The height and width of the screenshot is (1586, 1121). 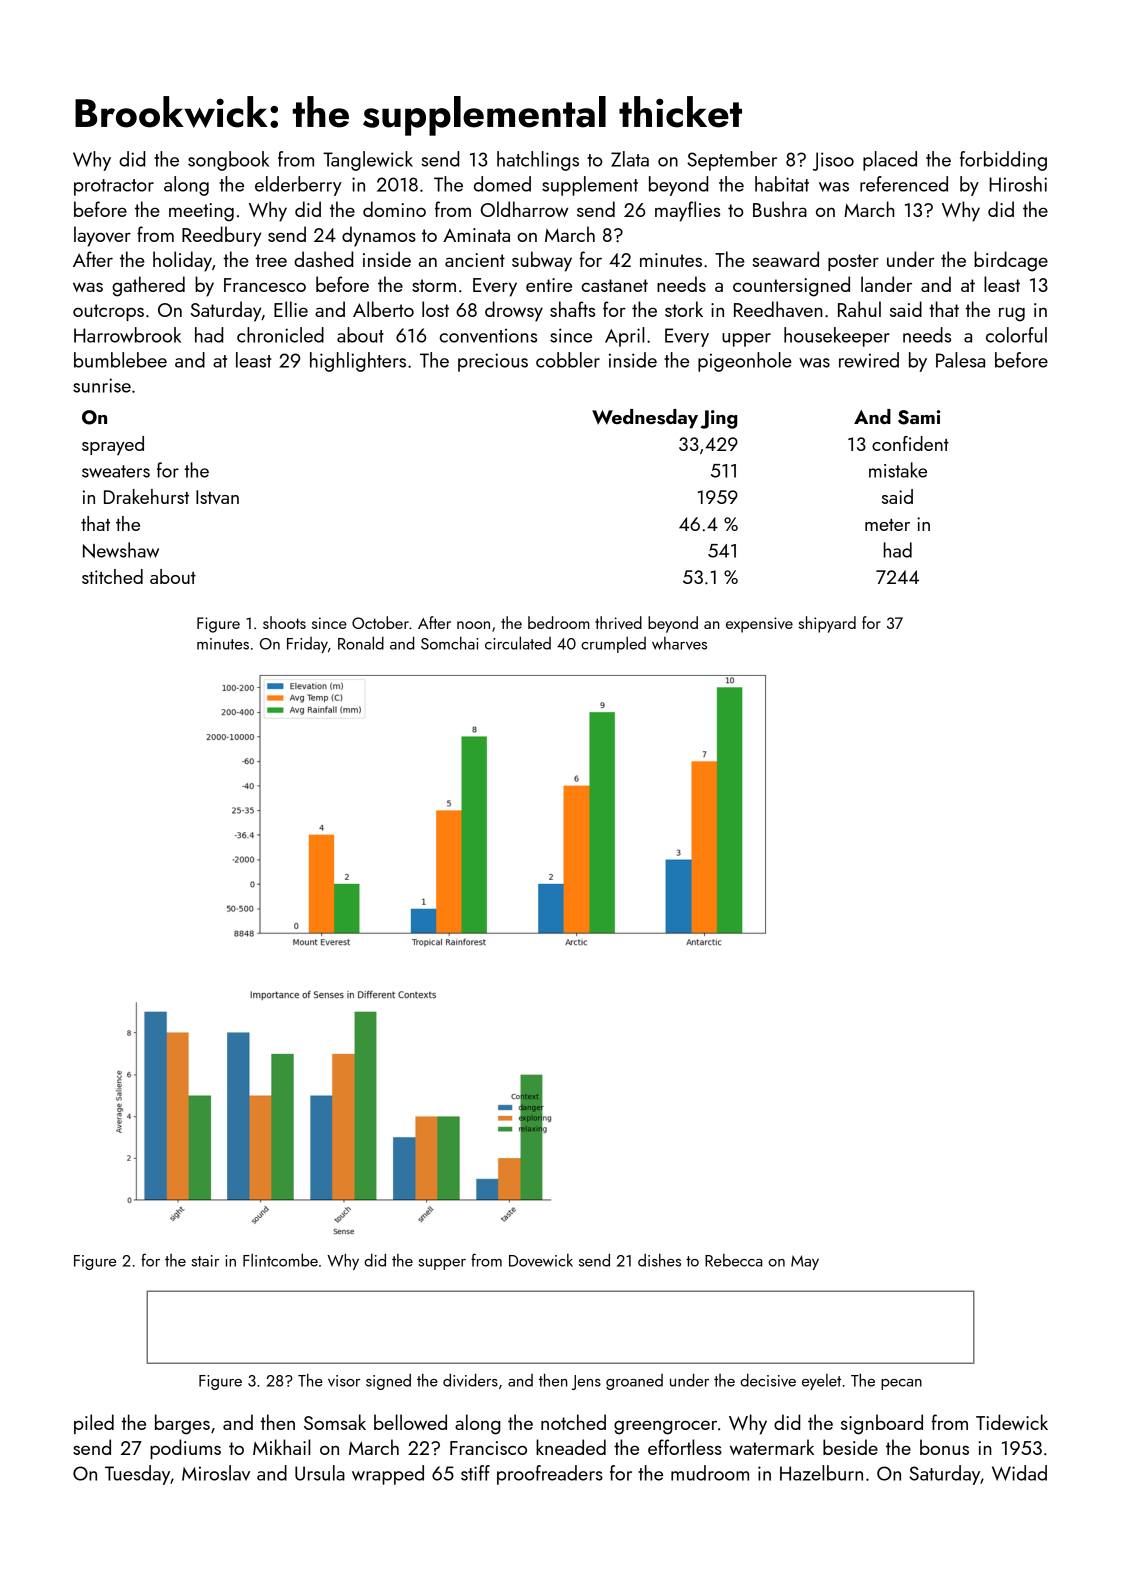 I want to click on gathered, so click(x=148, y=286).
